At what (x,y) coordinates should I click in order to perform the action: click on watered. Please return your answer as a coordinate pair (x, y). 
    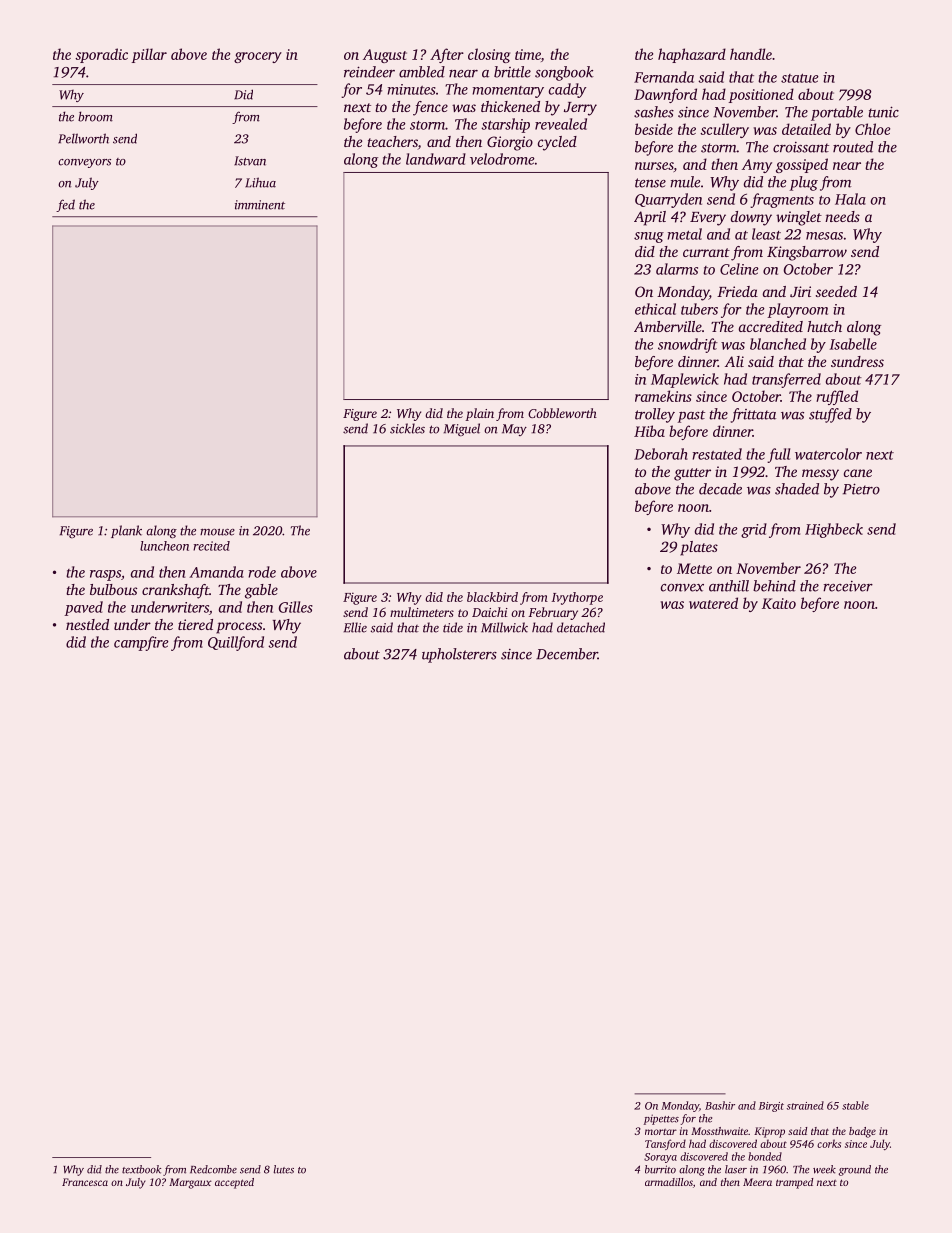
    Looking at the image, I should click on (713, 603).
